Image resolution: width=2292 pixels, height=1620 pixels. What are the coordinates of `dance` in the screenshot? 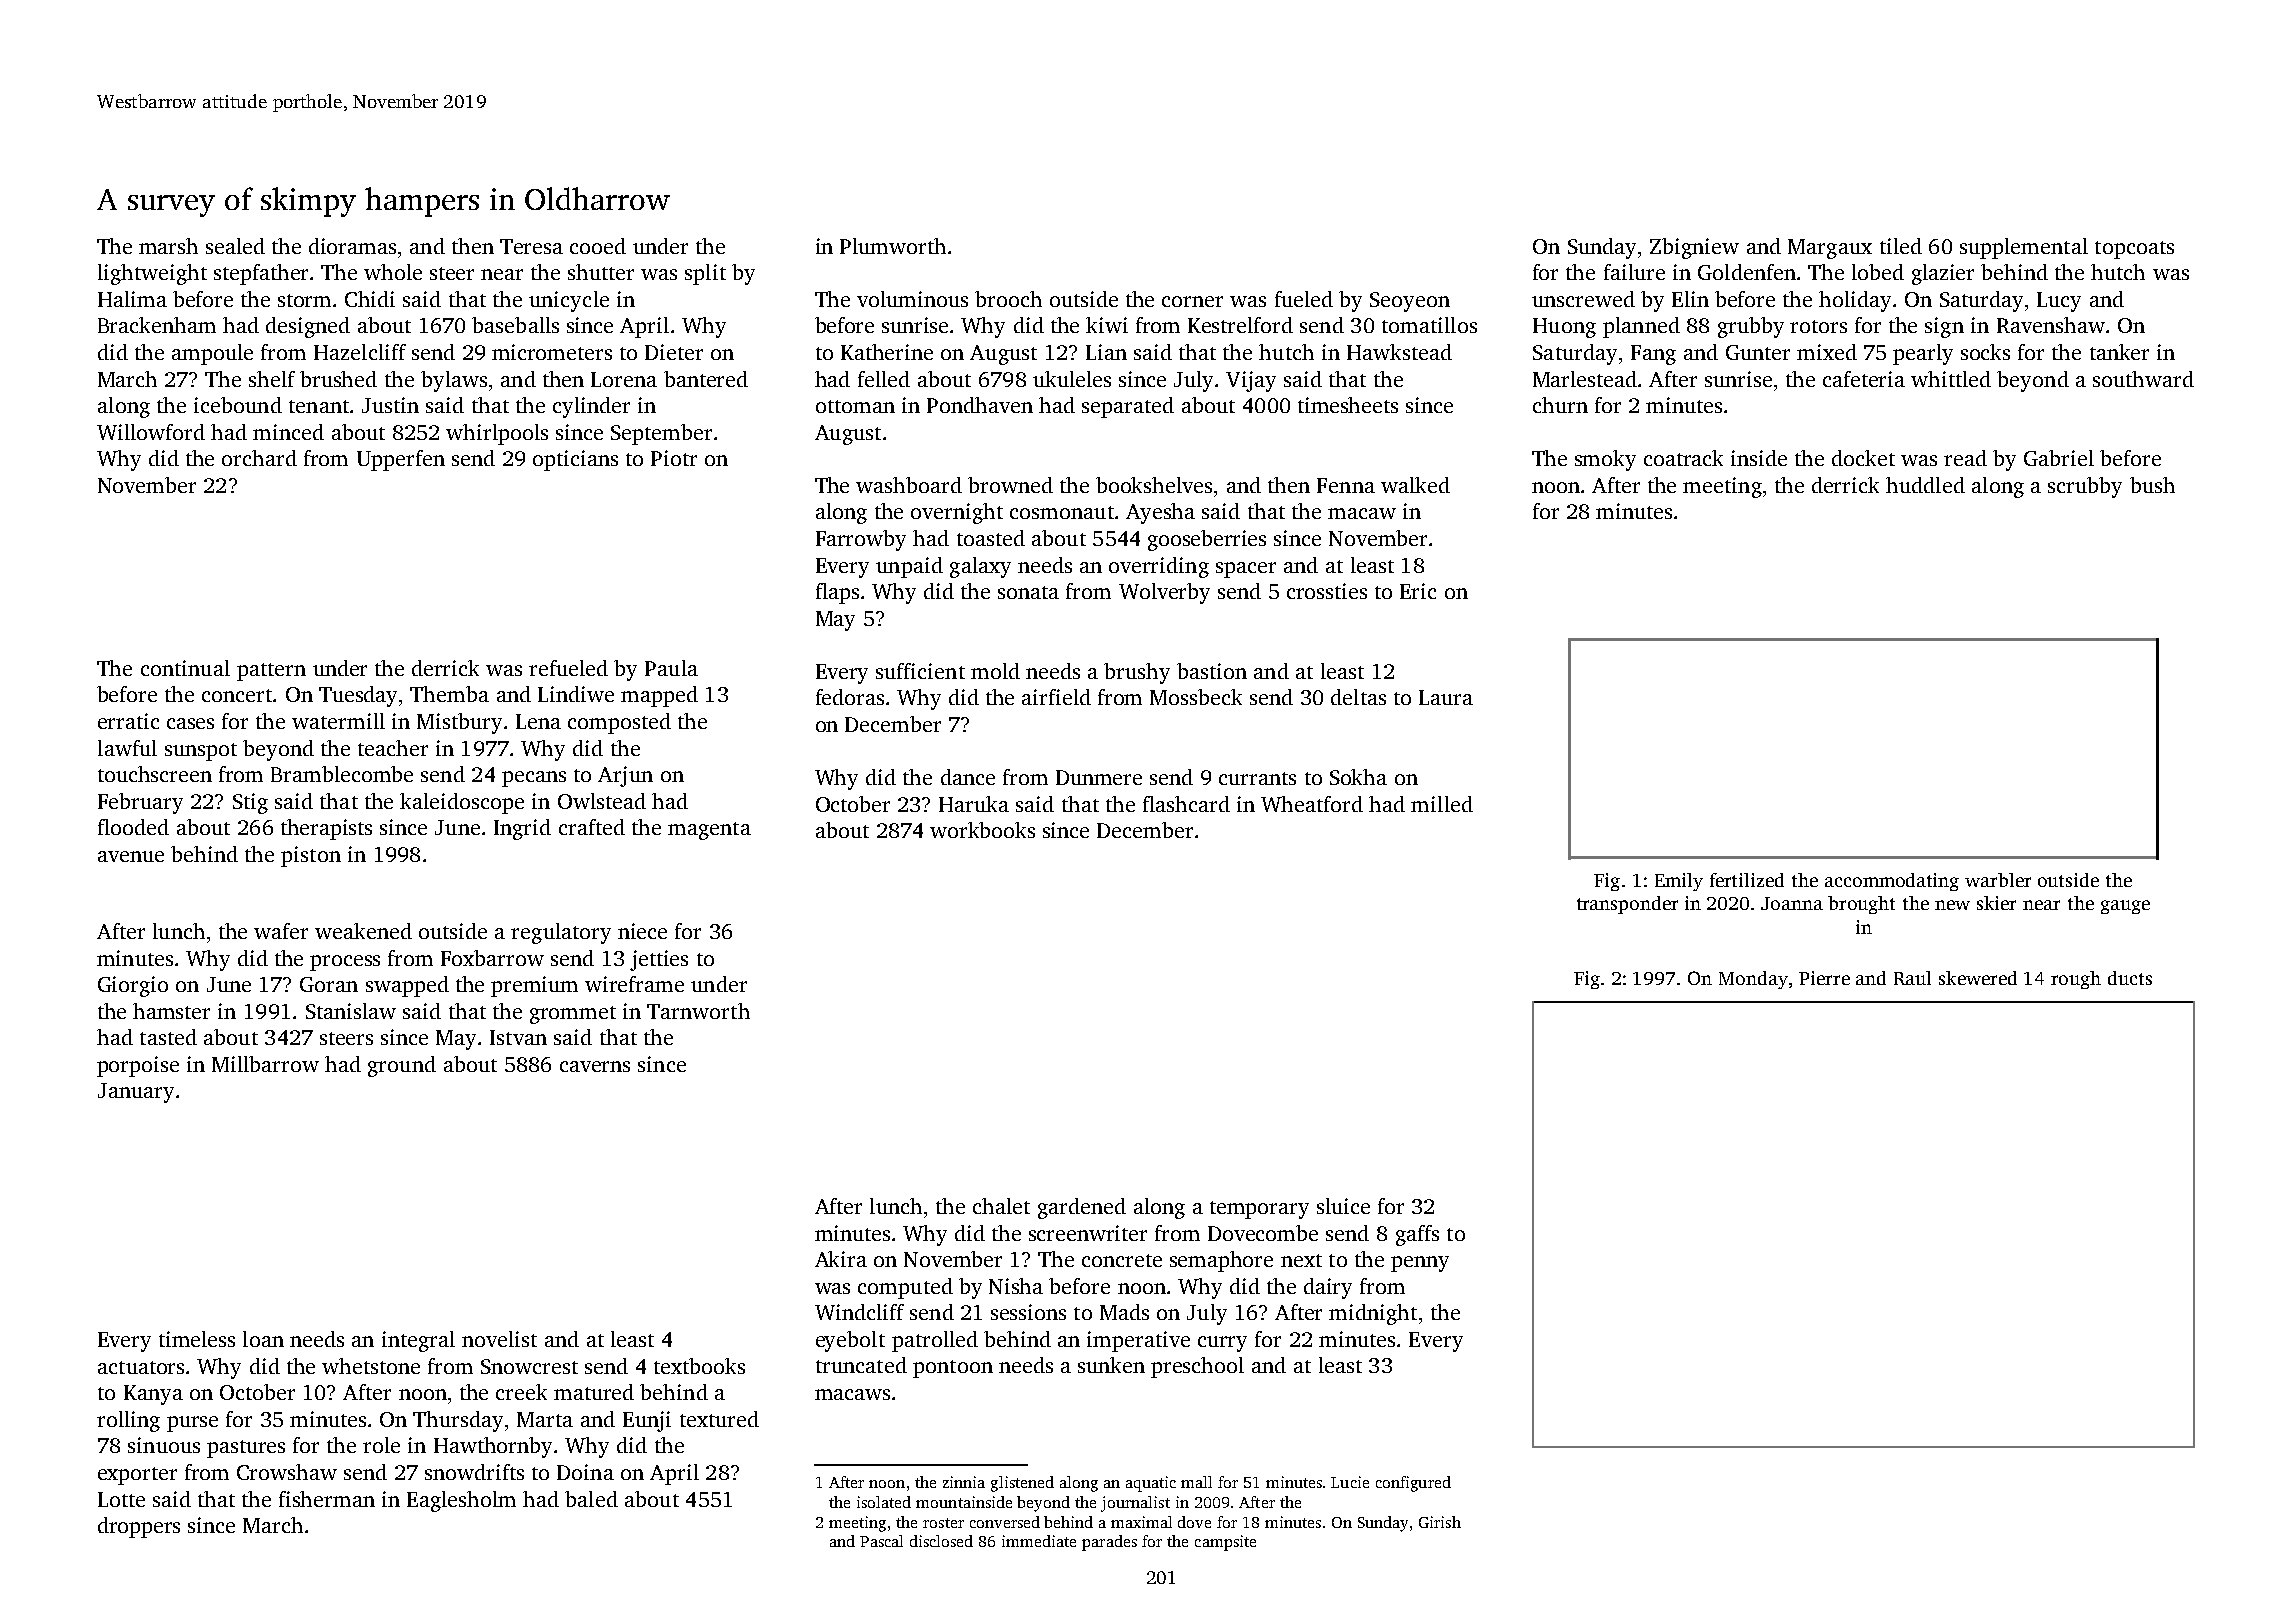 It's located at (968, 777).
